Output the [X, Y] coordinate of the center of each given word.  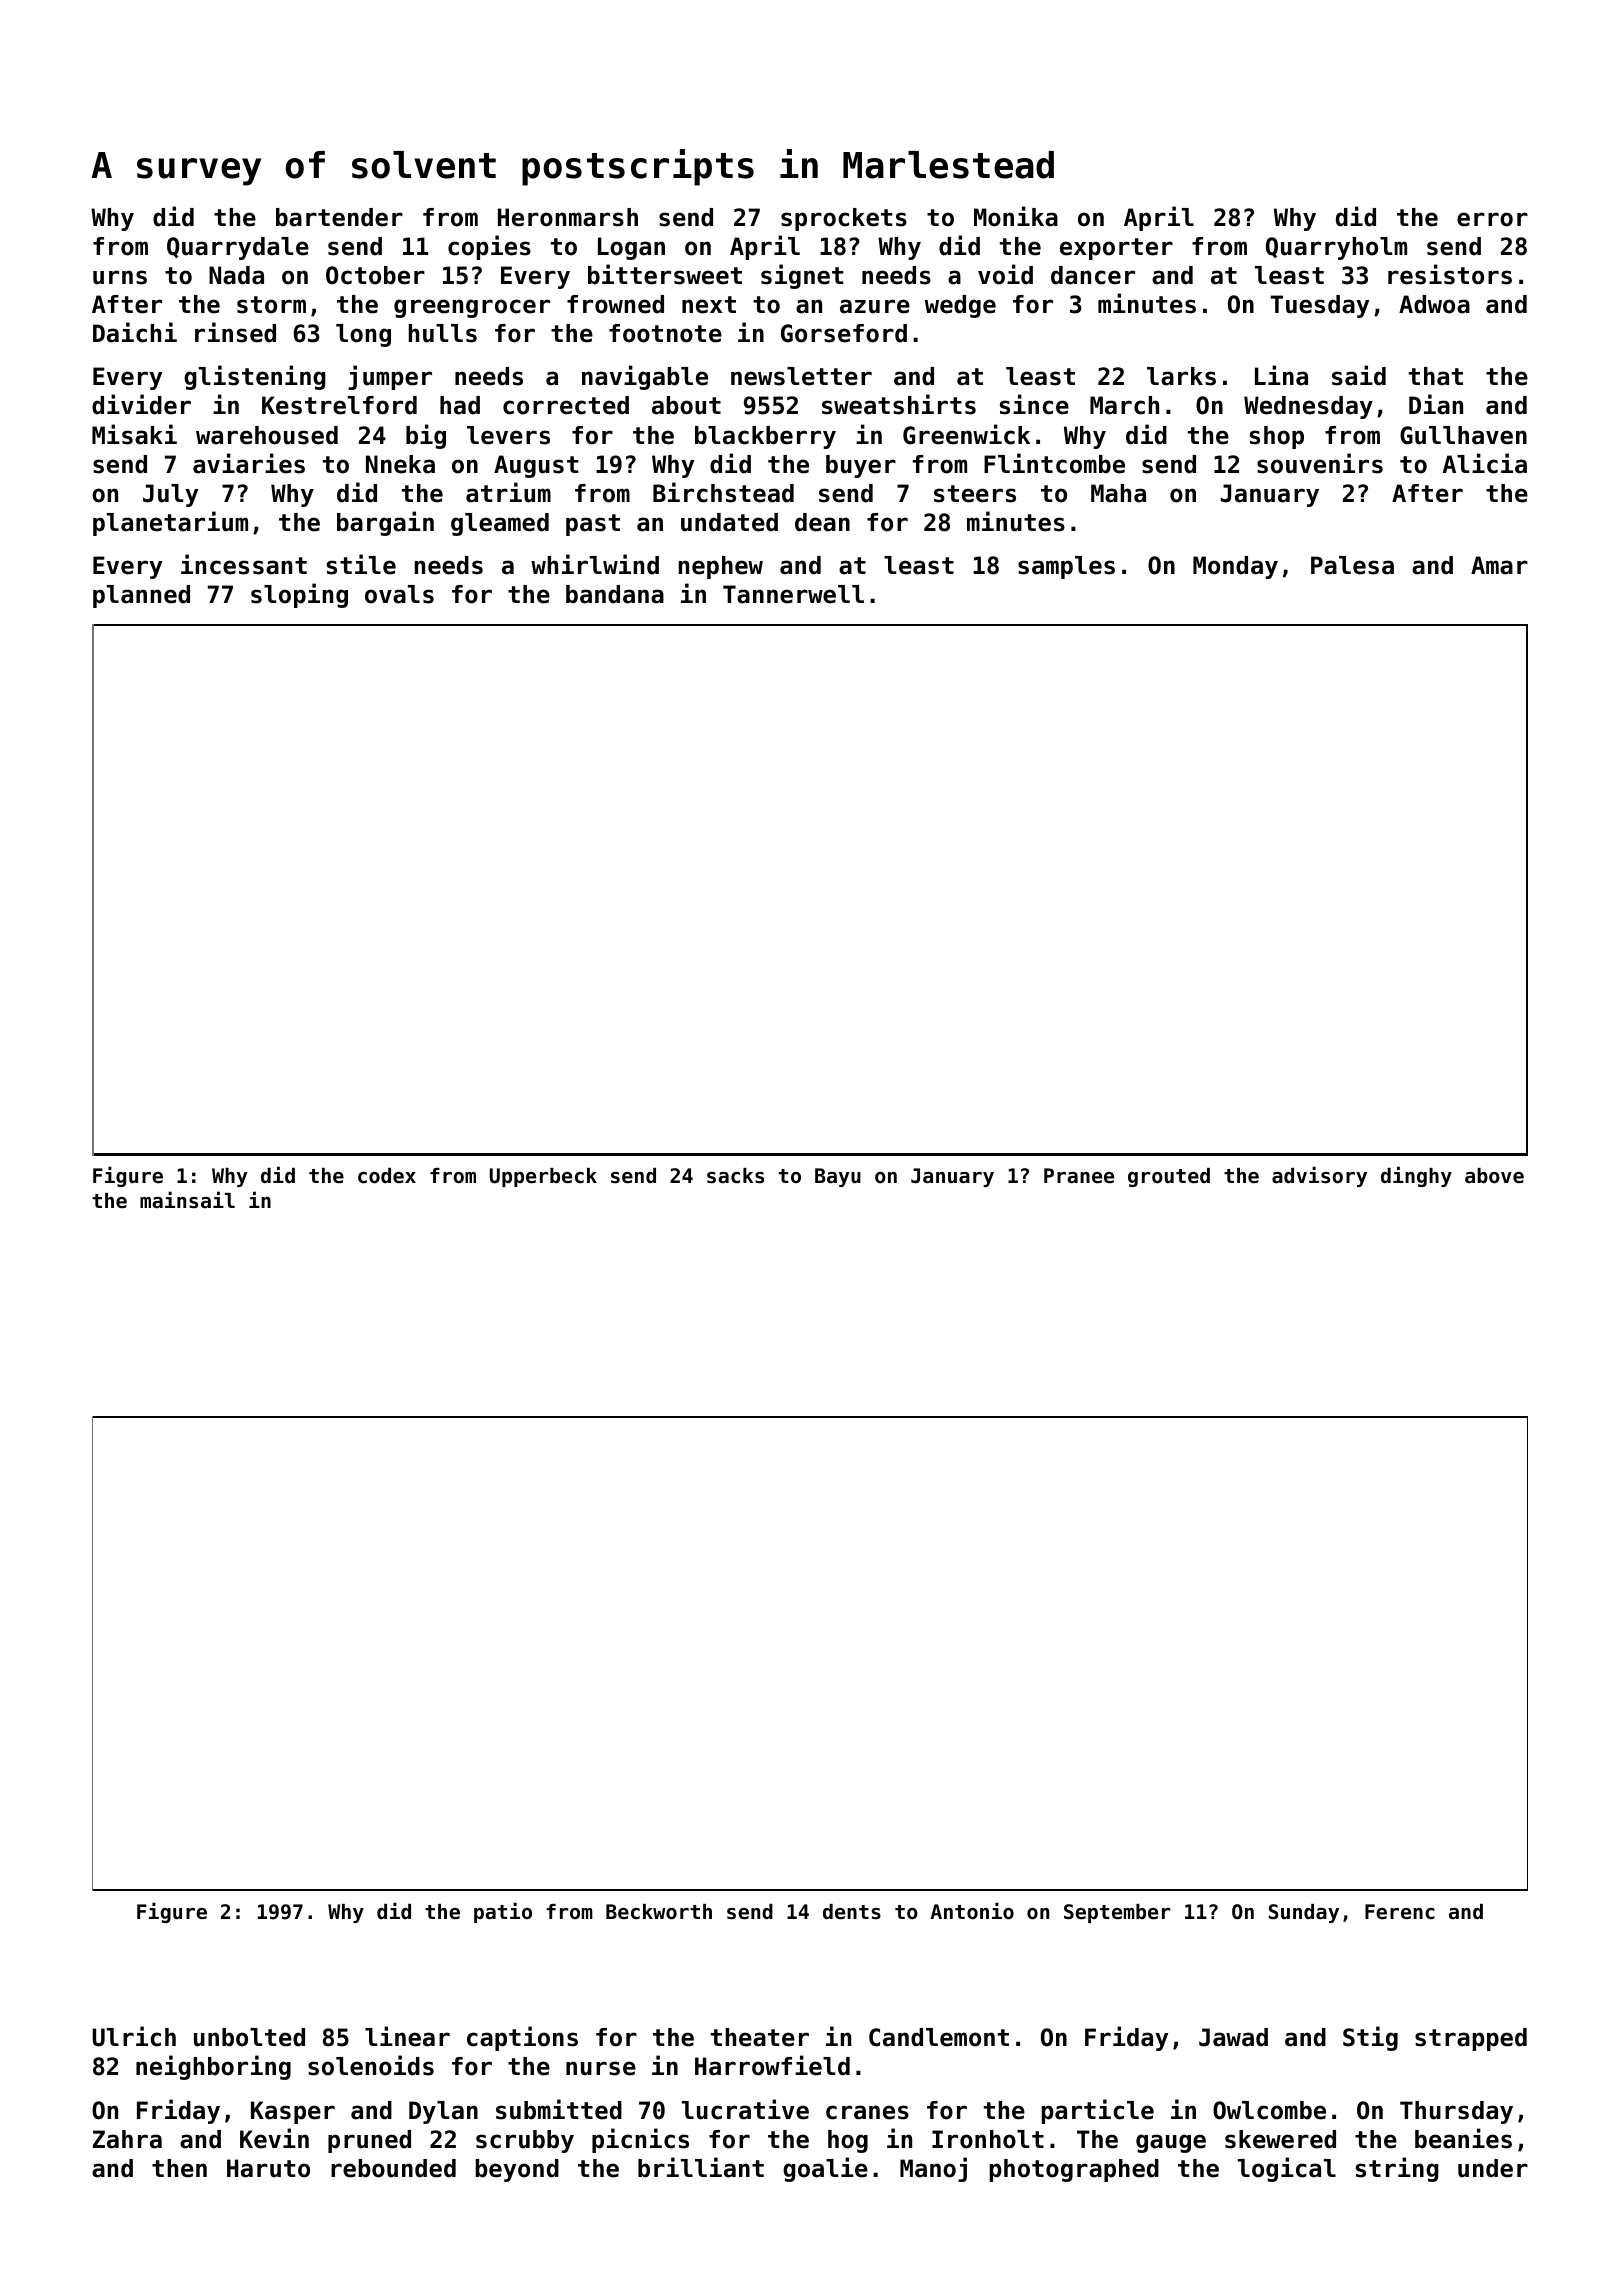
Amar [1499, 565]
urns [120, 277]
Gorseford [844, 333]
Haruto [268, 2168]
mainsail [187, 1200]
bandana [615, 594]
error [1492, 219]
